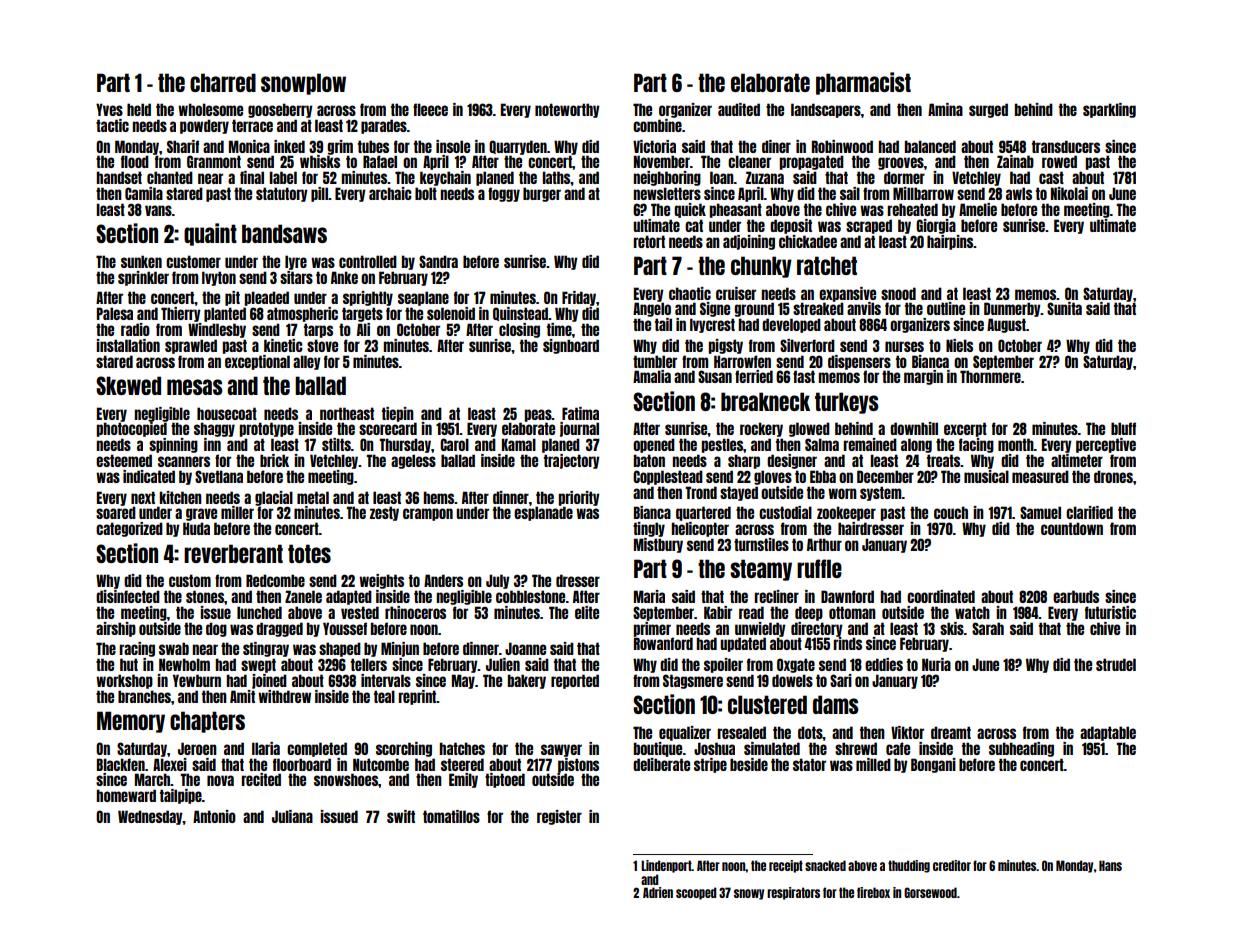 The height and width of the image is (952, 1233). I want to click on teal, so click(384, 696).
